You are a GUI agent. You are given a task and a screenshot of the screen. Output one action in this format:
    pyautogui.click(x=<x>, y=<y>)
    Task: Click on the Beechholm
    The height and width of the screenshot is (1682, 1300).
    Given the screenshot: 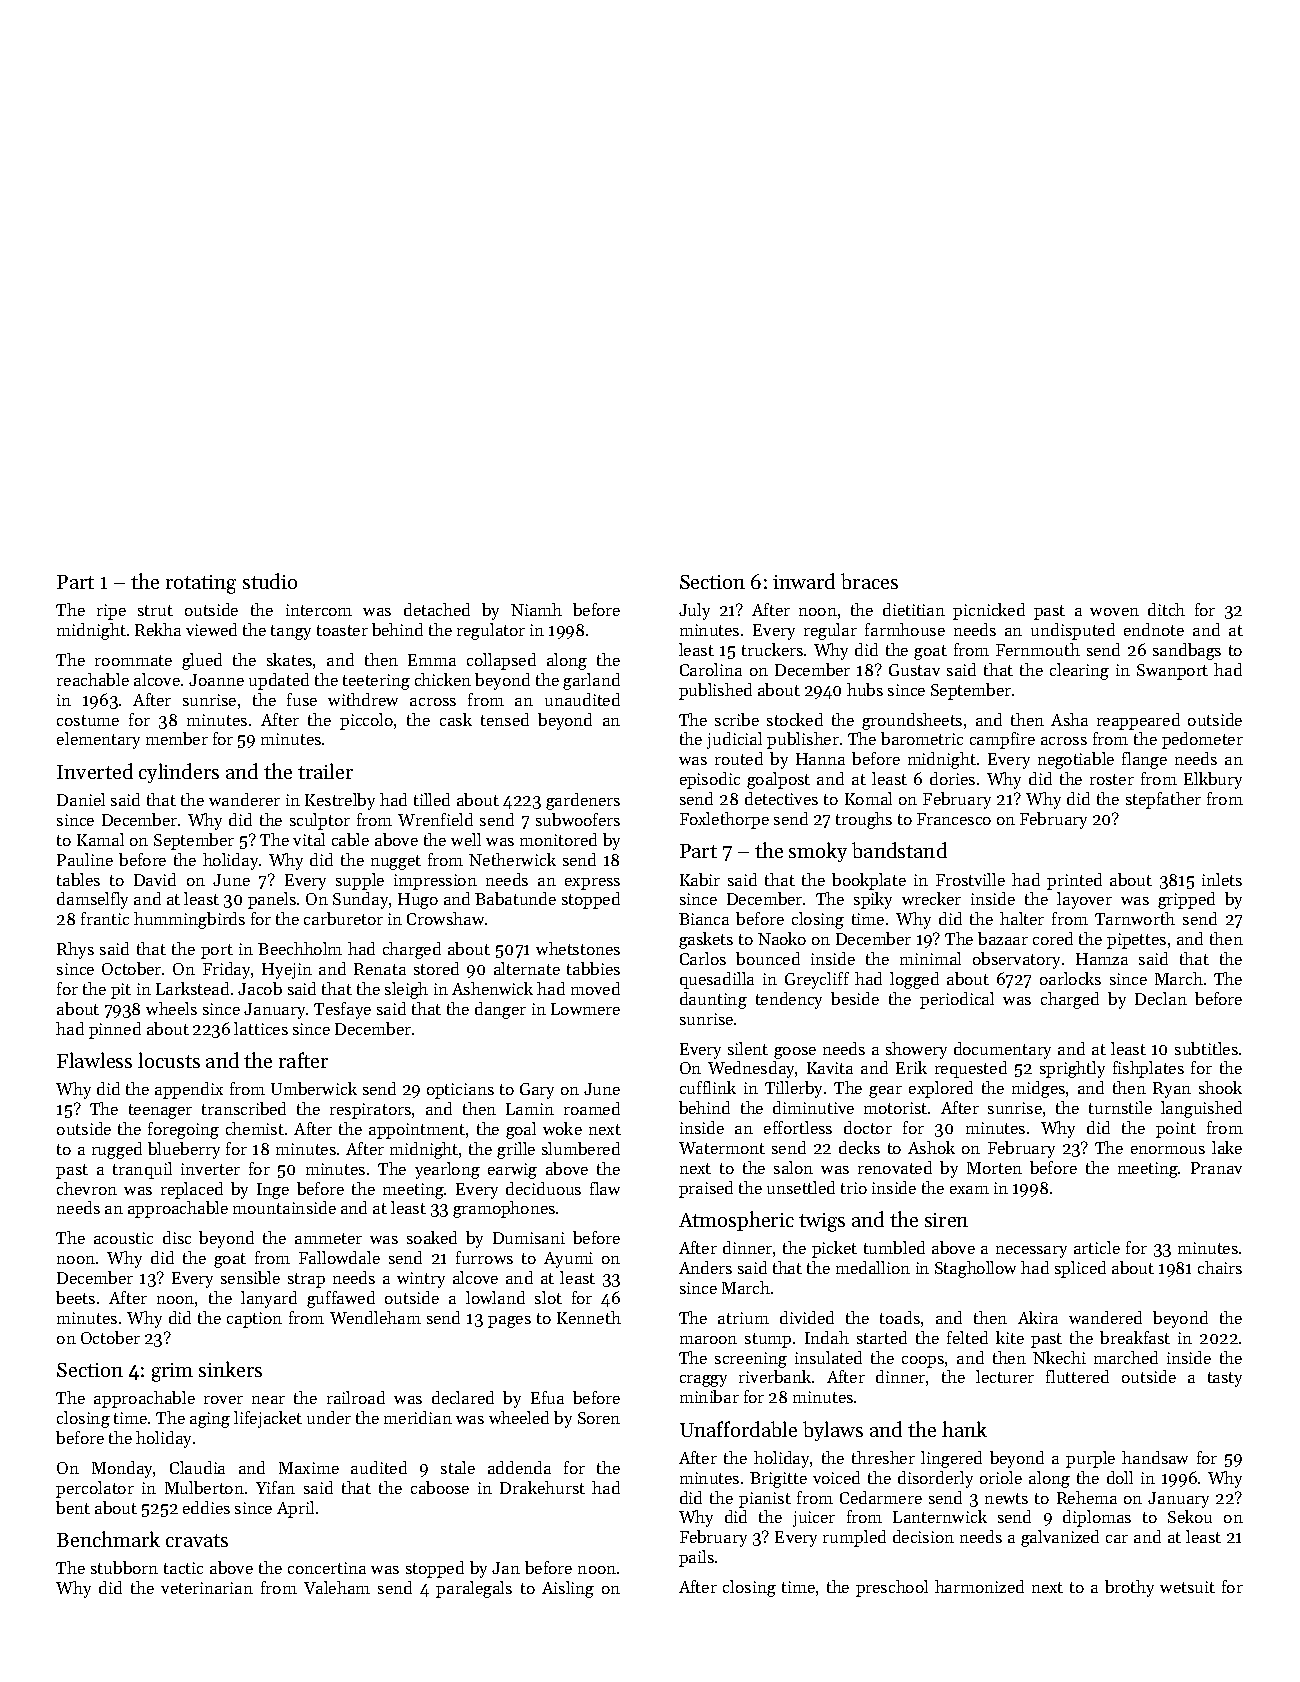 What is the action you would take?
    pyautogui.click(x=300, y=948)
